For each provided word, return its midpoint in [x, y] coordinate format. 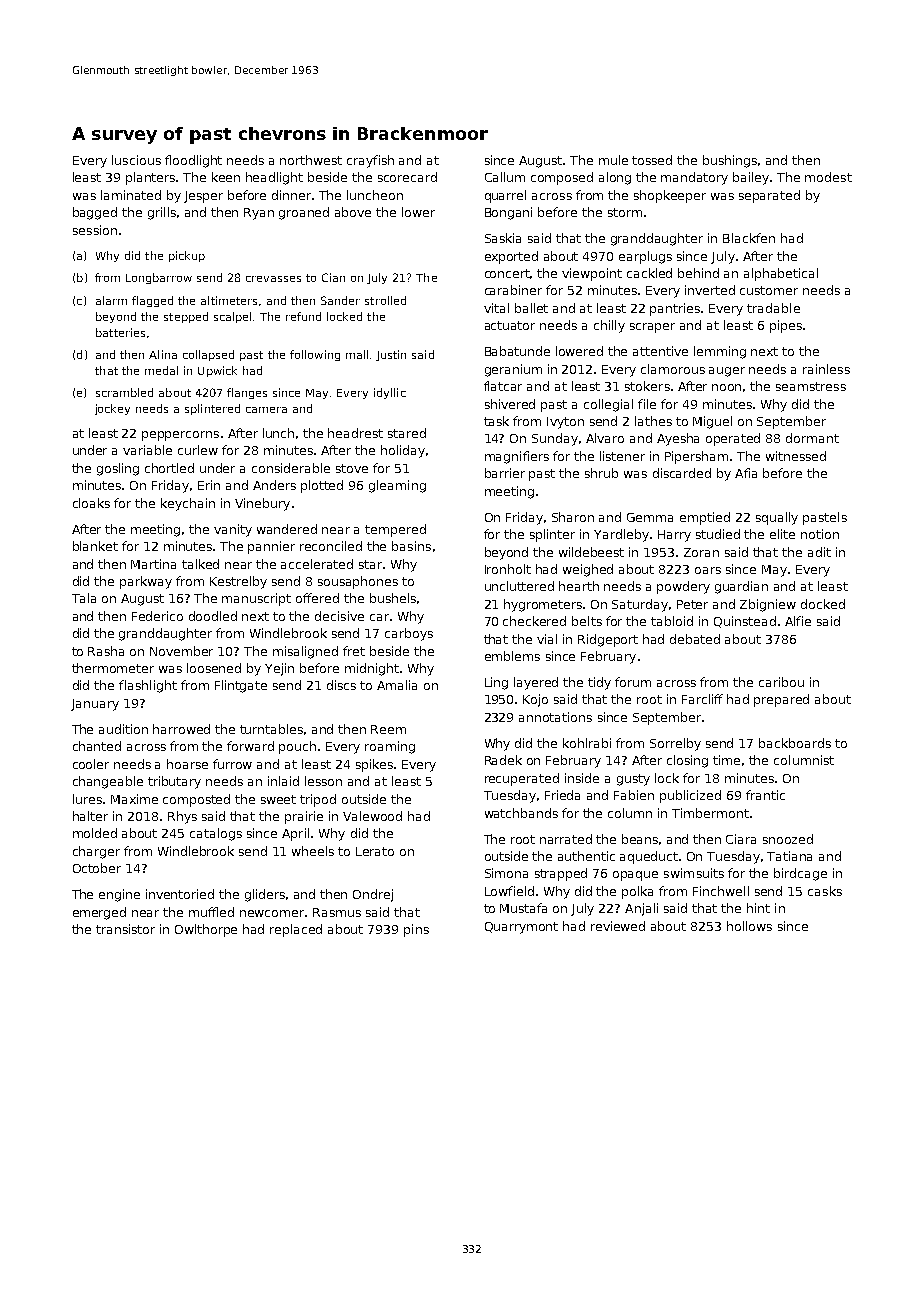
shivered [510, 404]
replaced [296, 930]
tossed [652, 160]
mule [613, 160]
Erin [209, 485]
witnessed [796, 456]
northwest [311, 160]
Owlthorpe [206, 930]
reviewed [618, 926]
